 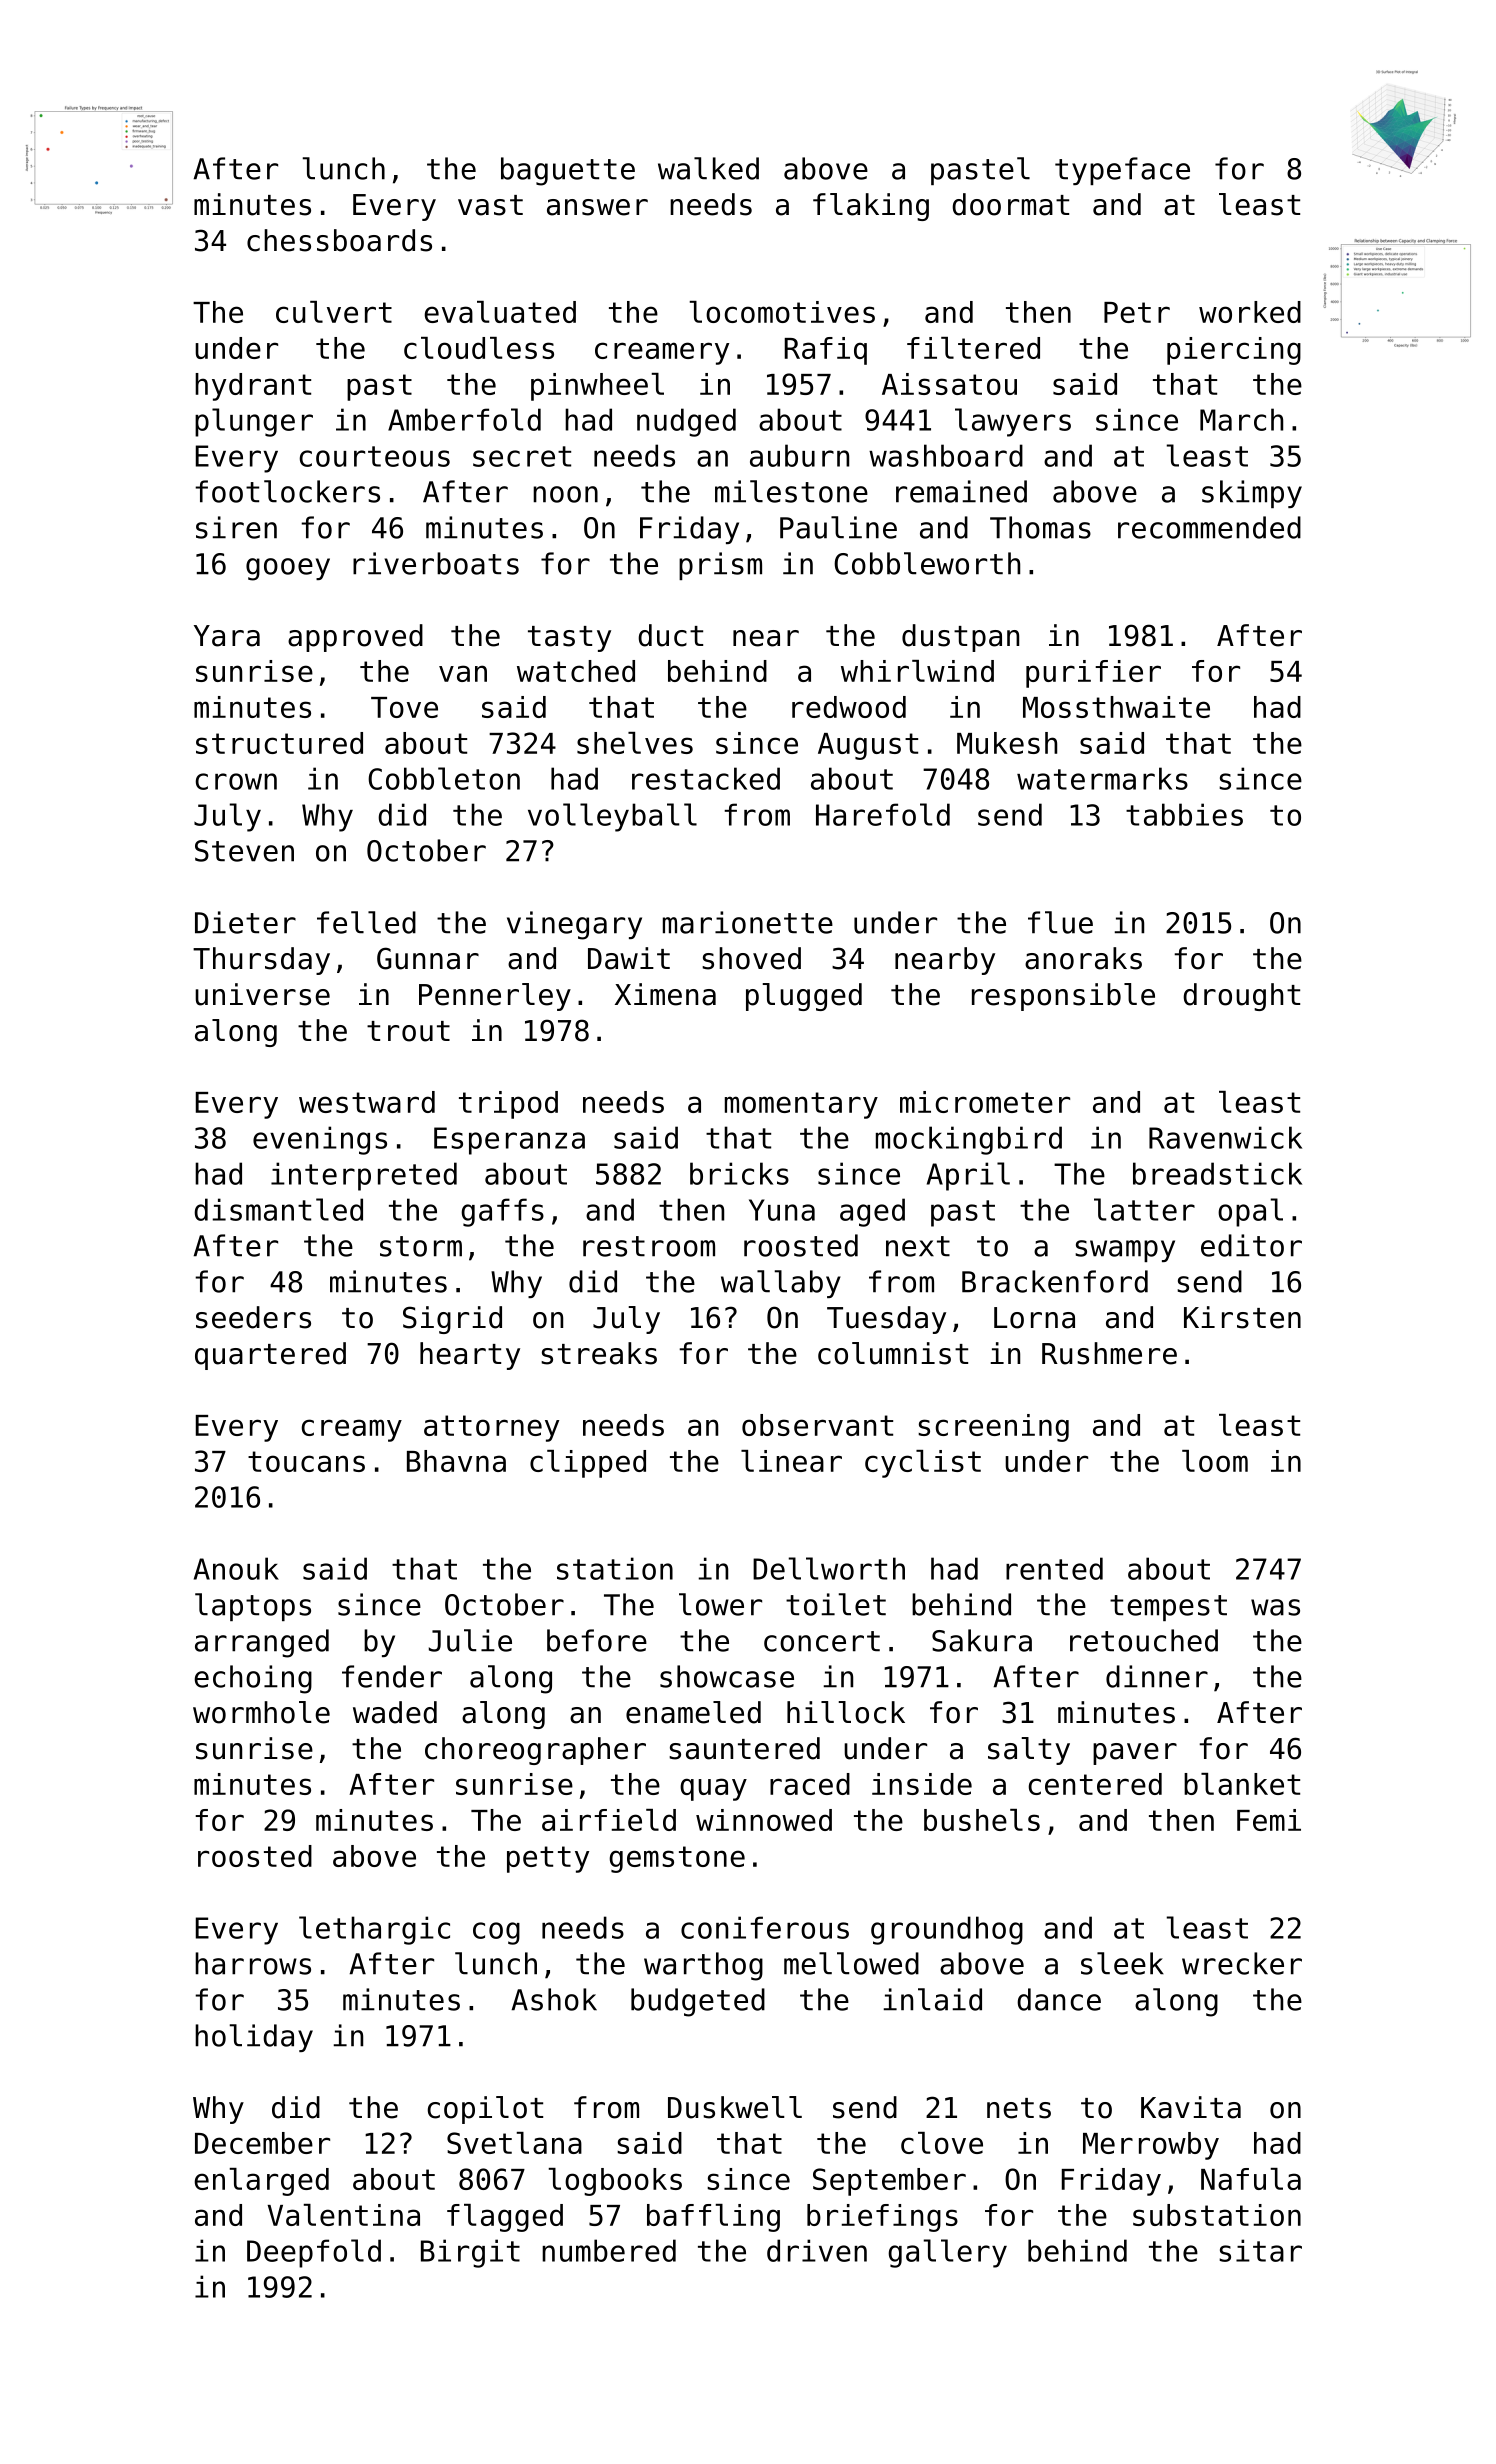 I want to click on dance, so click(x=1059, y=1999).
